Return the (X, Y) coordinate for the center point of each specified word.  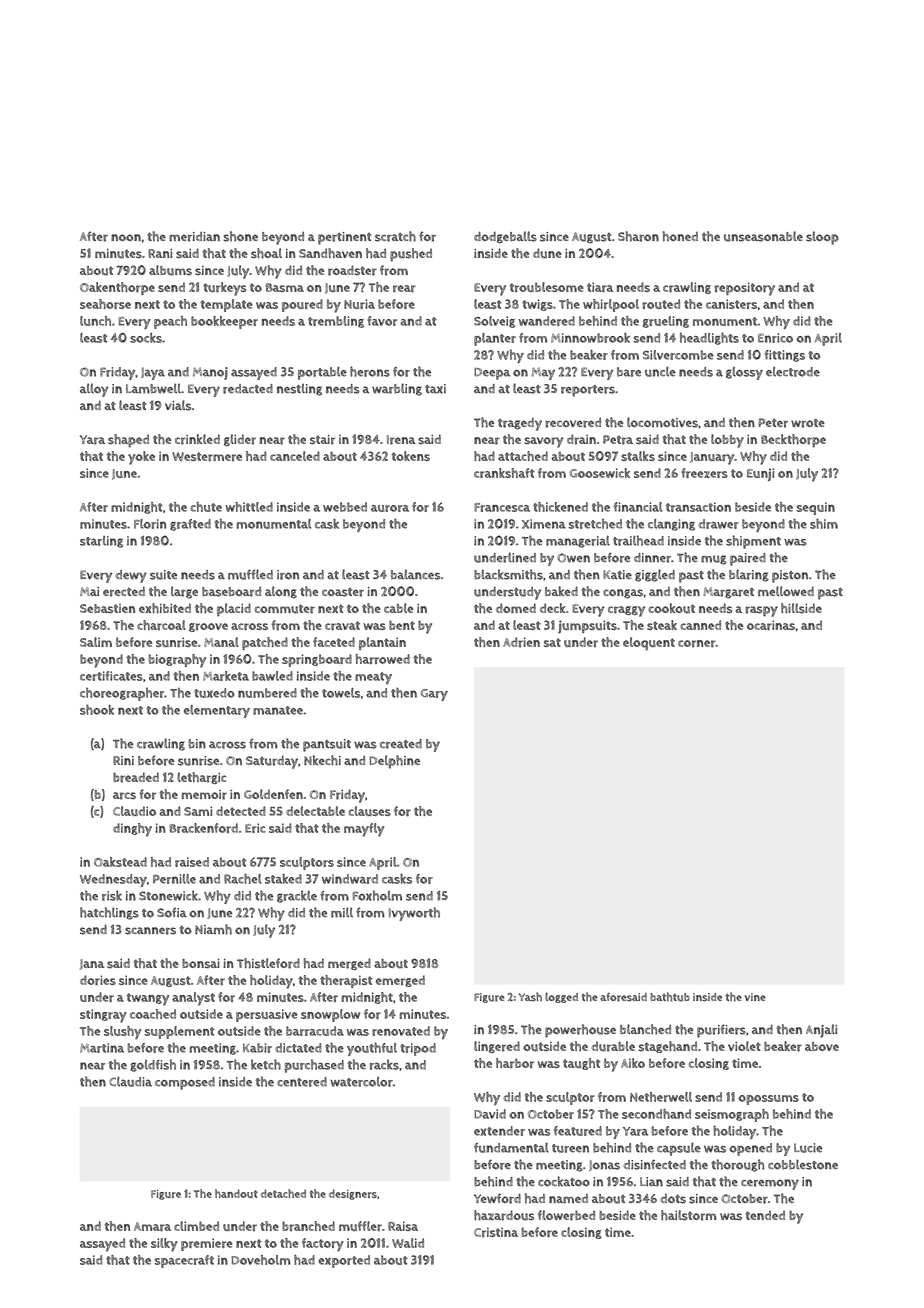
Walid (408, 1243)
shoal (266, 253)
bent (402, 625)
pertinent (345, 238)
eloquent (649, 644)
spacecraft (184, 1261)
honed (680, 236)
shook (97, 709)
